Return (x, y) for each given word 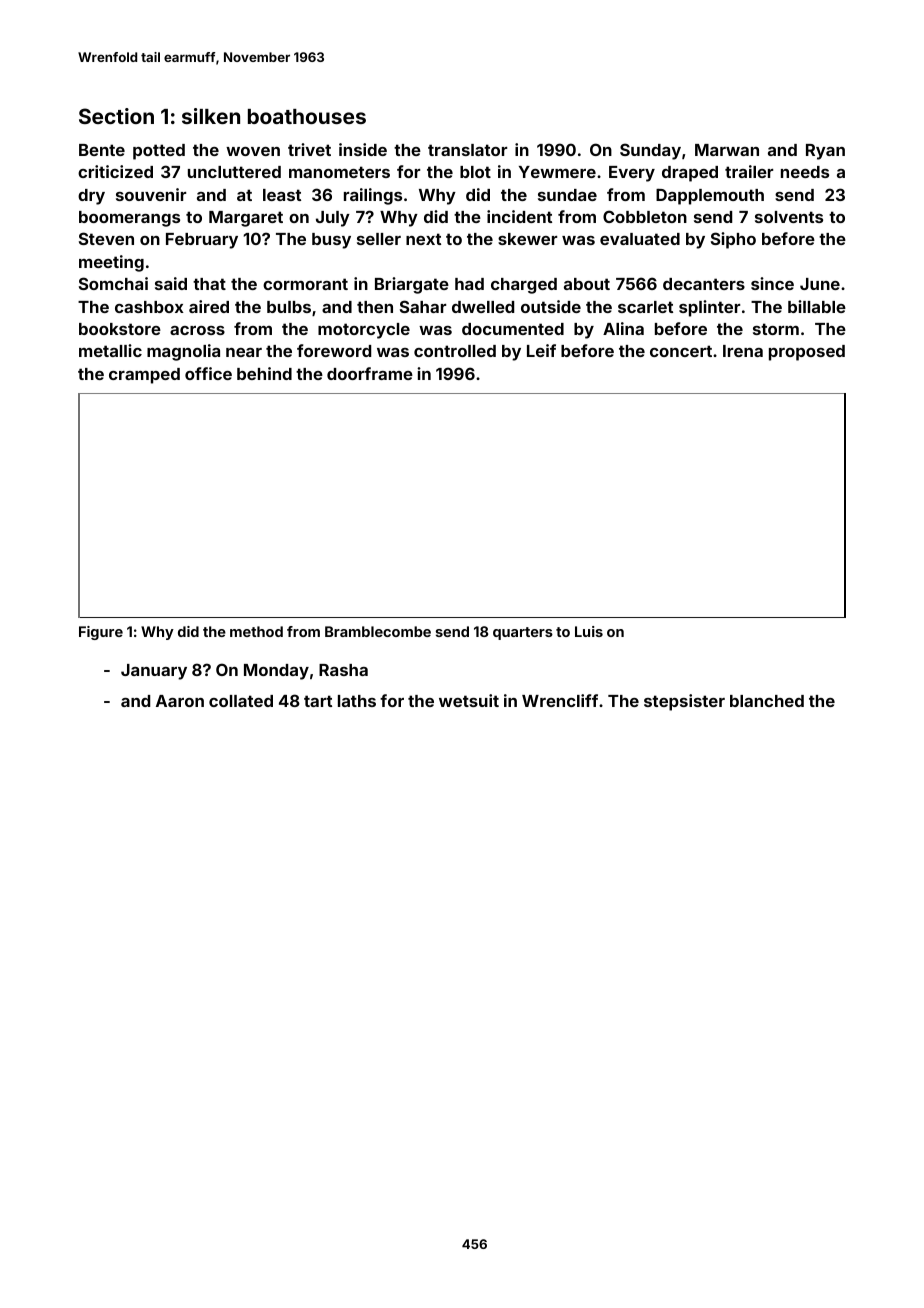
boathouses (307, 116)
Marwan (727, 150)
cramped (144, 376)
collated (241, 701)
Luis (589, 631)
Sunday (650, 151)
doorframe (370, 373)
